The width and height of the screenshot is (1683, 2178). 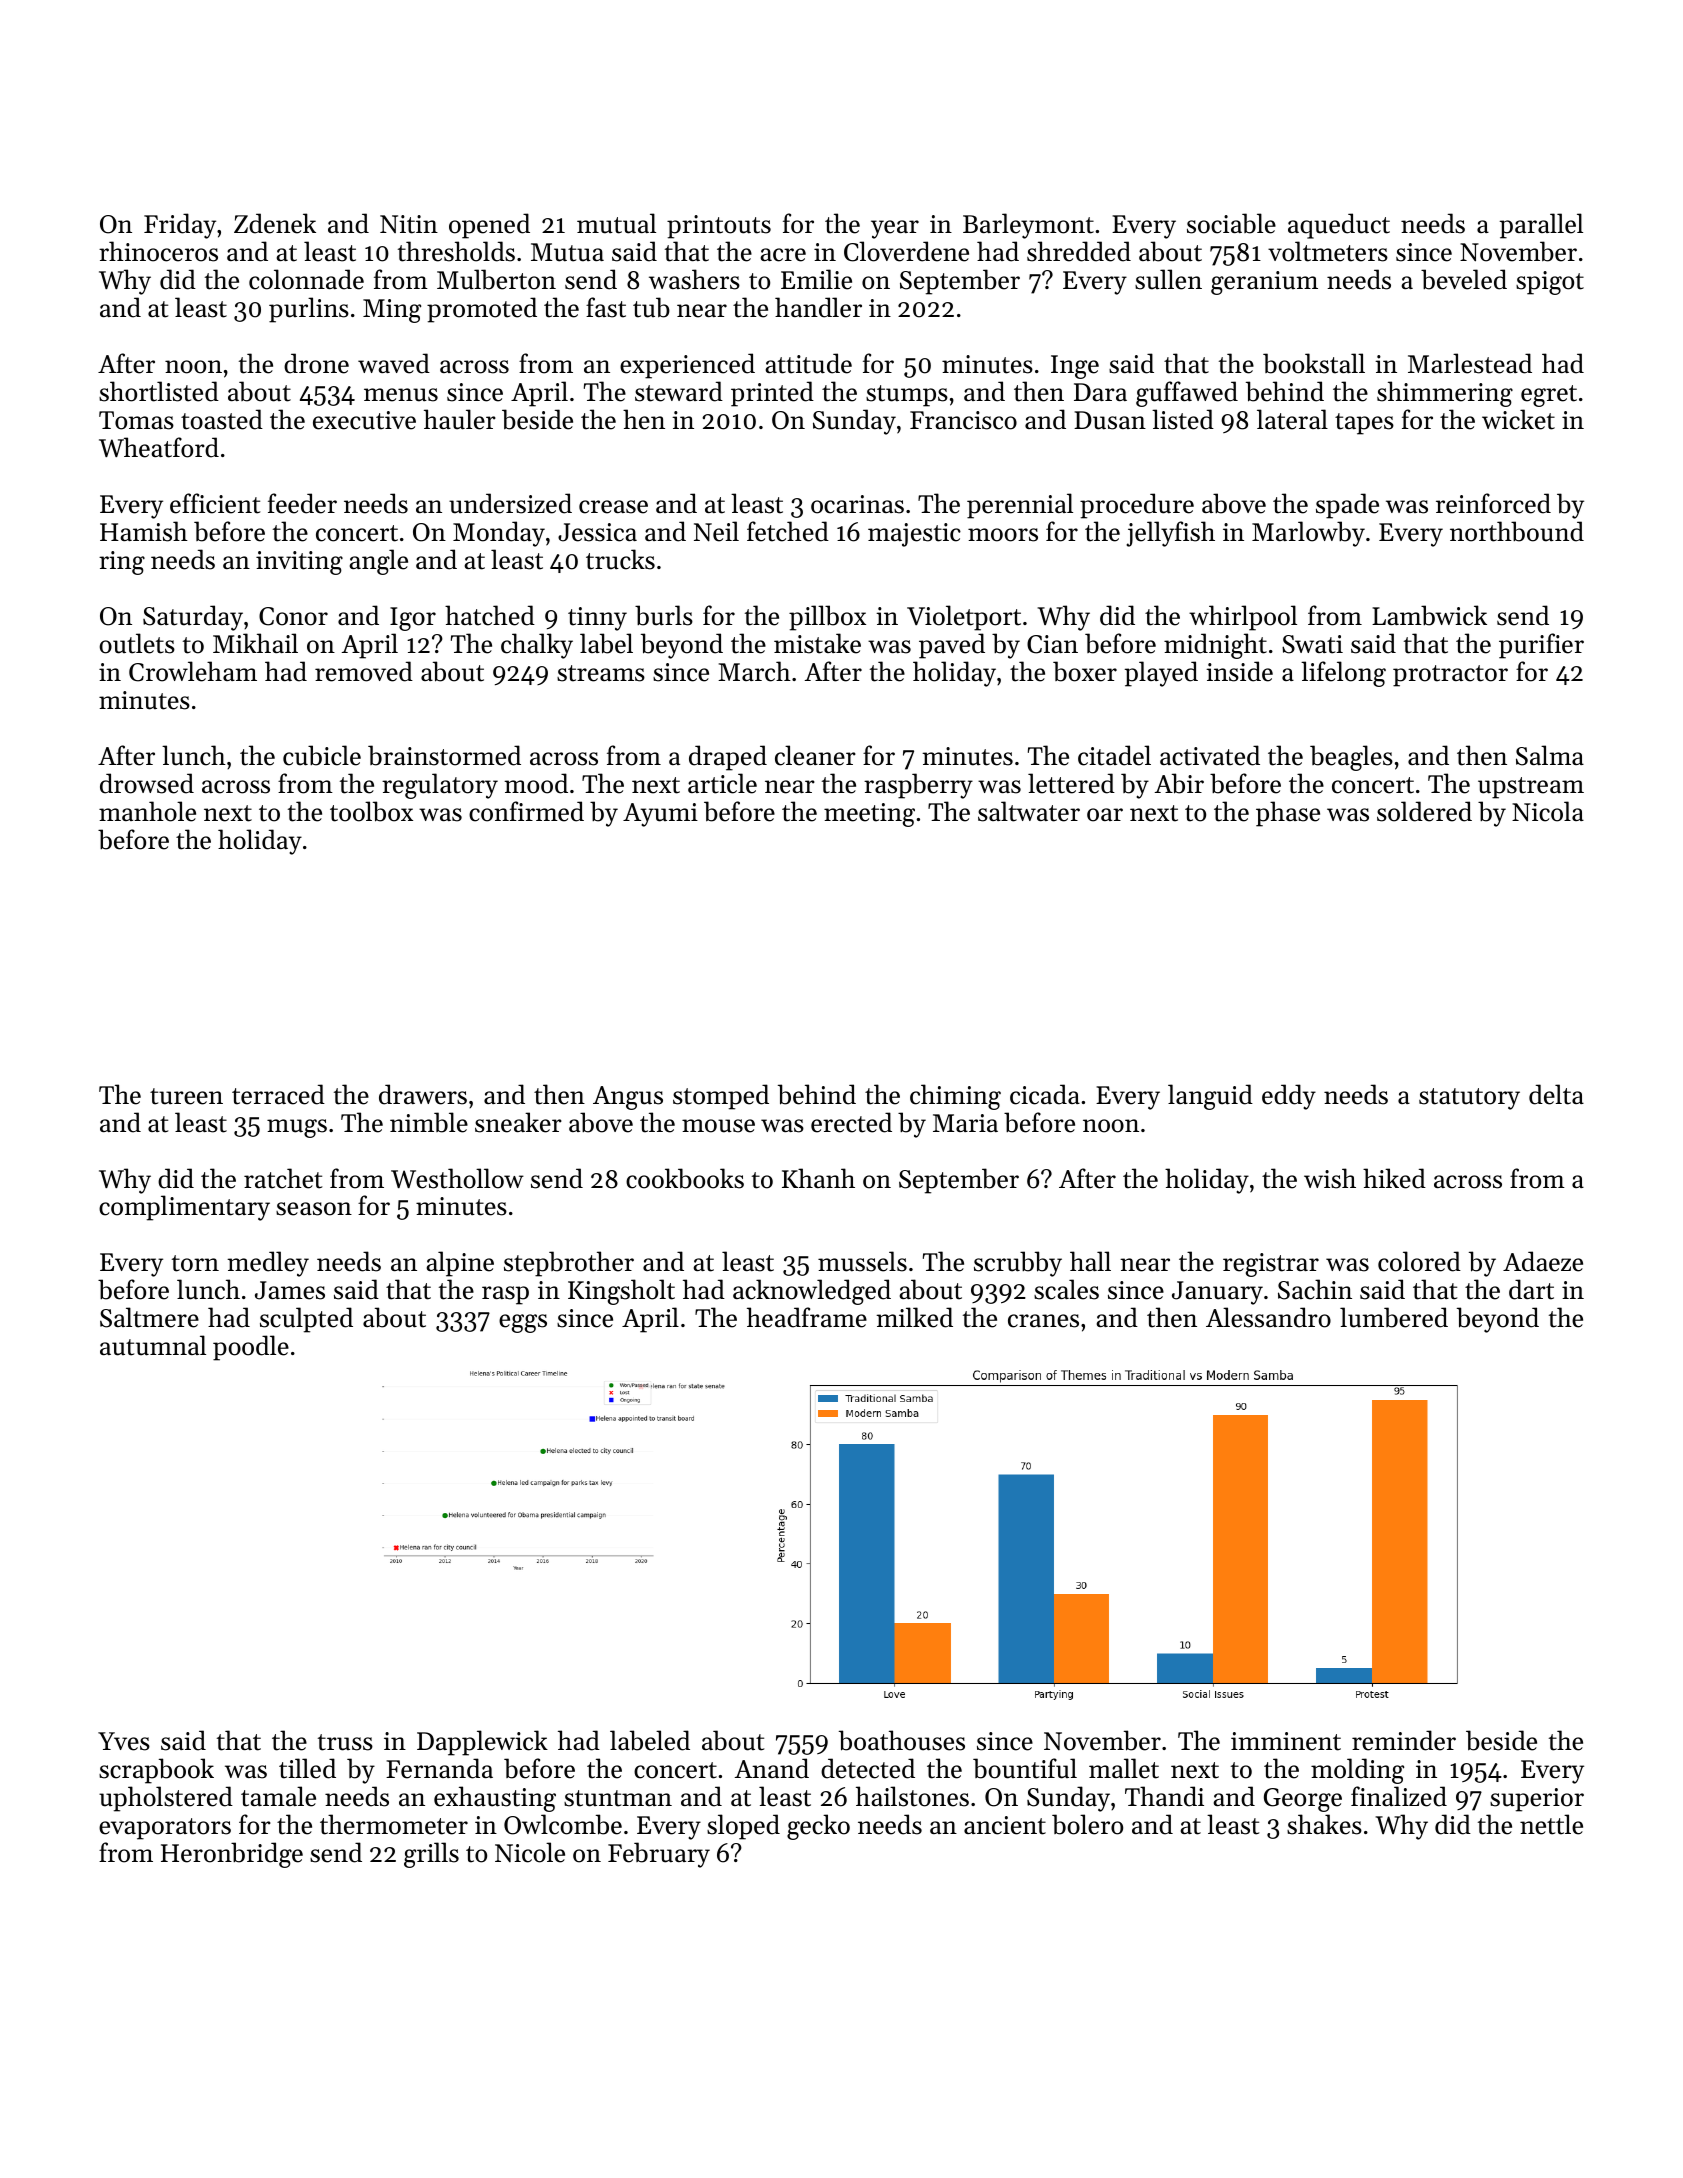 I want to click on Adaeze, so click(x=1543, y=1261).
